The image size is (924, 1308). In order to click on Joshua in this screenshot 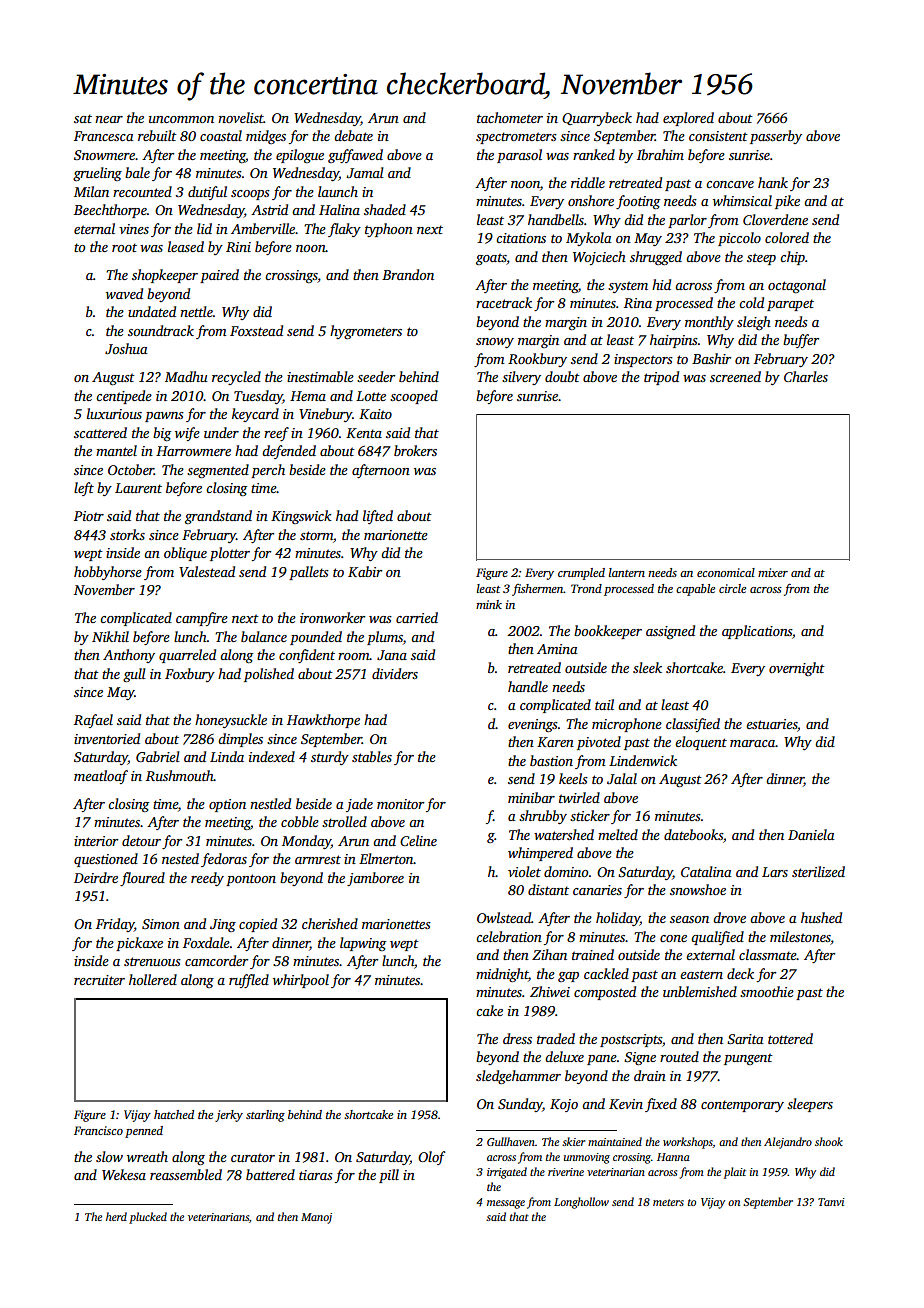, I will do `click(126, 348)`.
